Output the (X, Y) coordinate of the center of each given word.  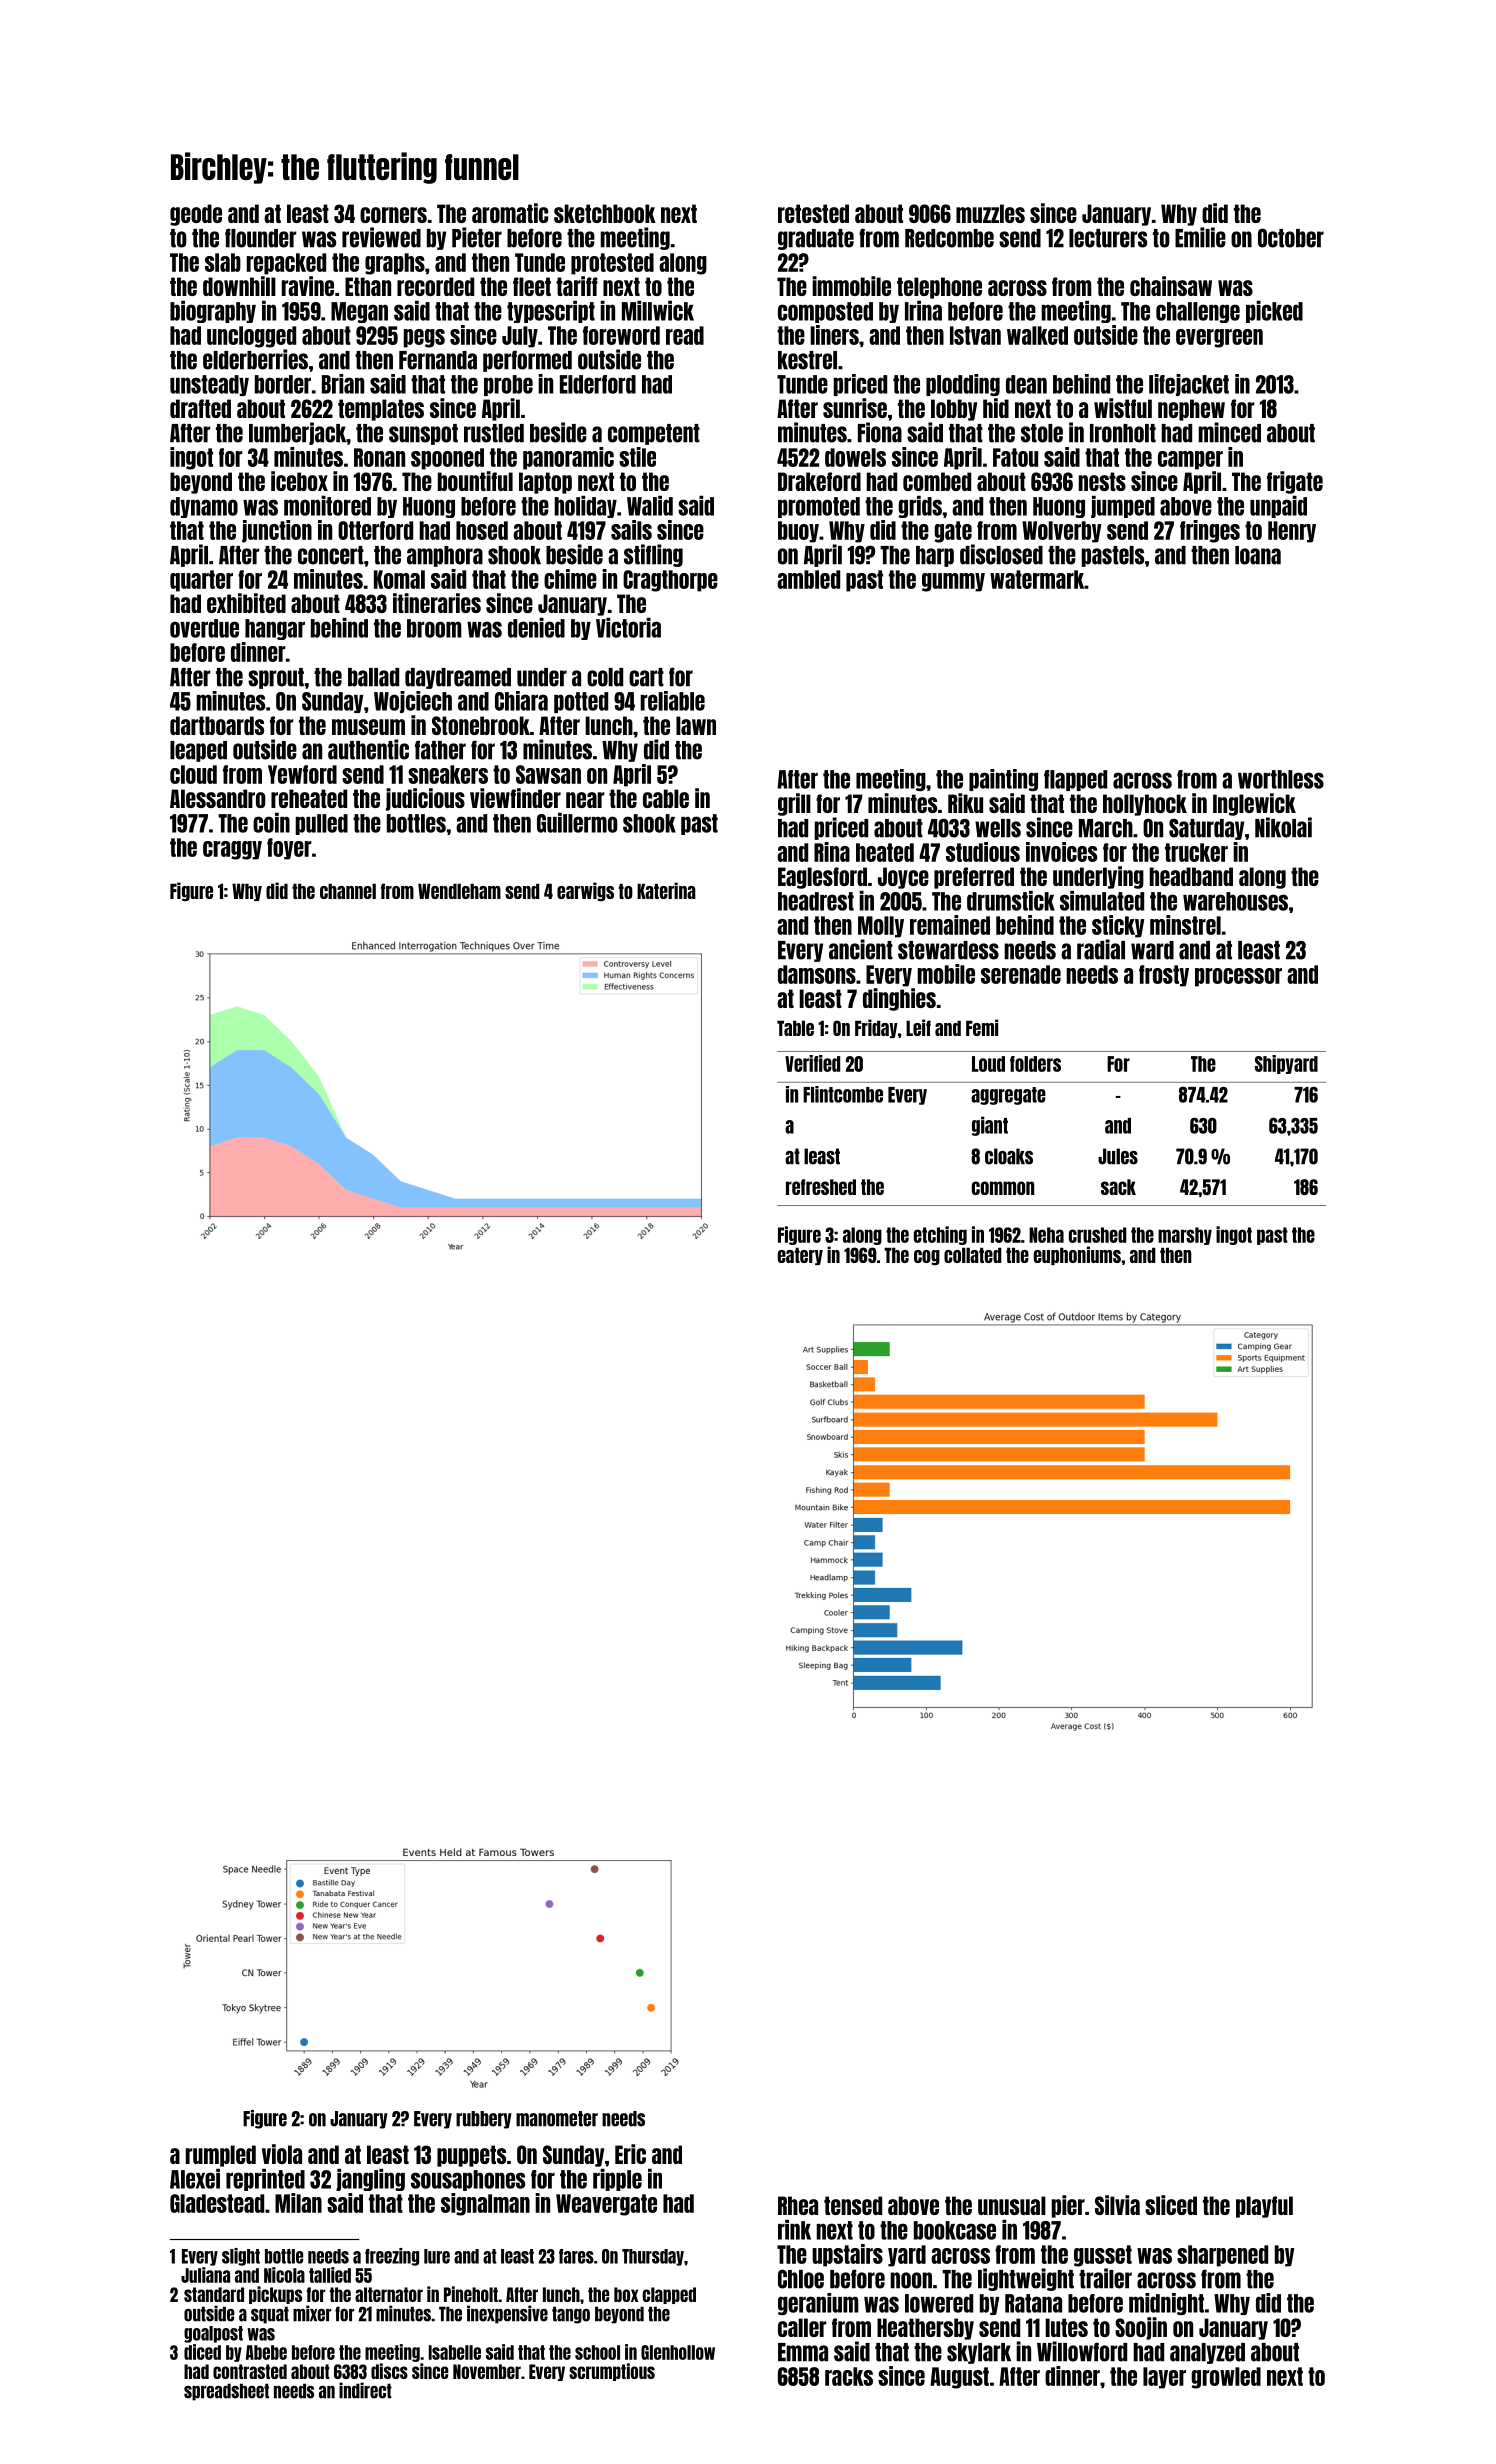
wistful (1123, 408)
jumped (1123, 507)
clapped (669, 2295)
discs (389, 2371)
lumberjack (297, 433)
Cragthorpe (670, 581)
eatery (800, 1256)
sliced (1171, 2205)
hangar (275, 629)
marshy (1185, 1236)
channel (348, 891)
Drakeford (819, 481)
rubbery (484, 2120)
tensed (853, 2205)
